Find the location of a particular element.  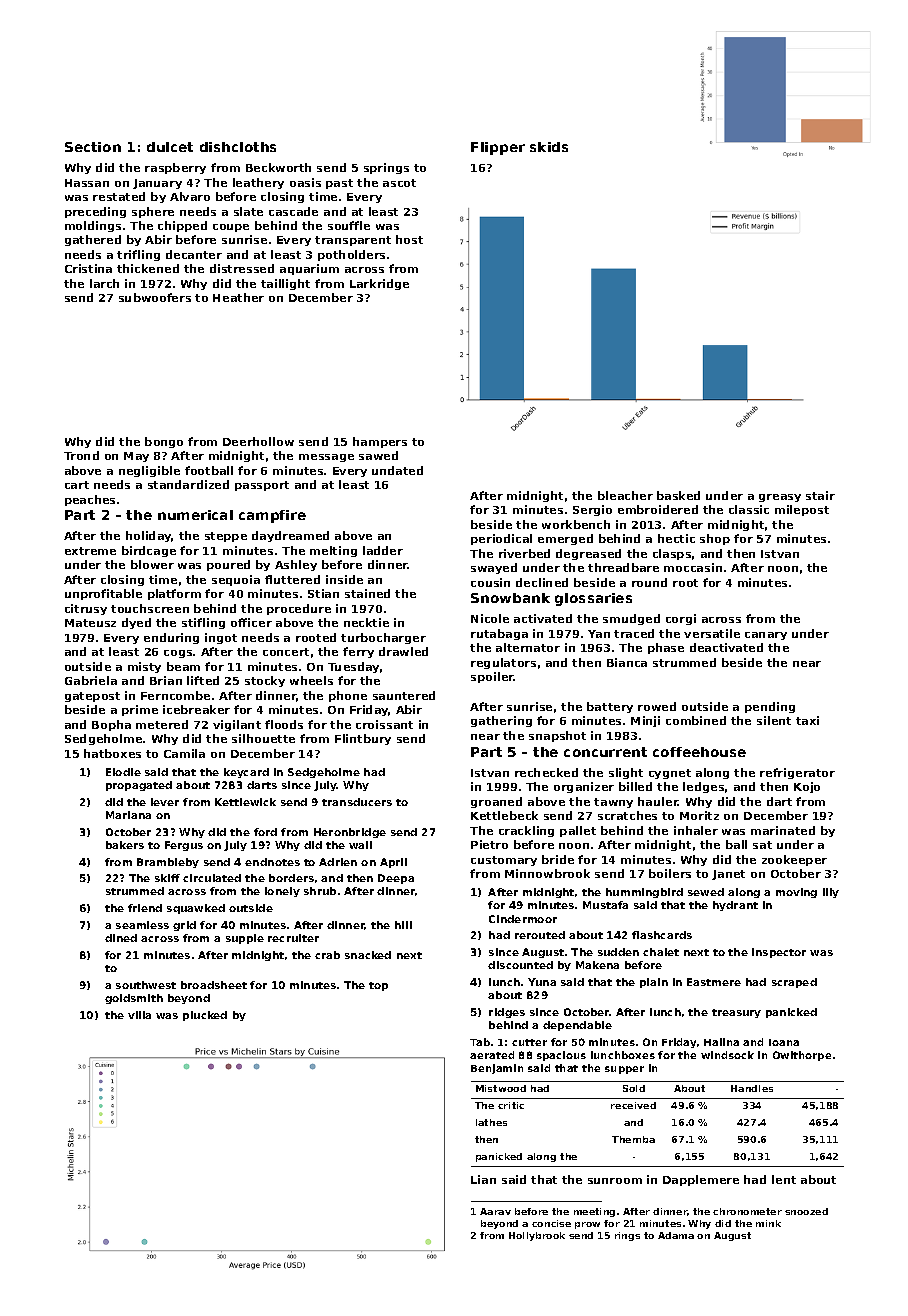

taxi is located at coordinates (807, 720).
